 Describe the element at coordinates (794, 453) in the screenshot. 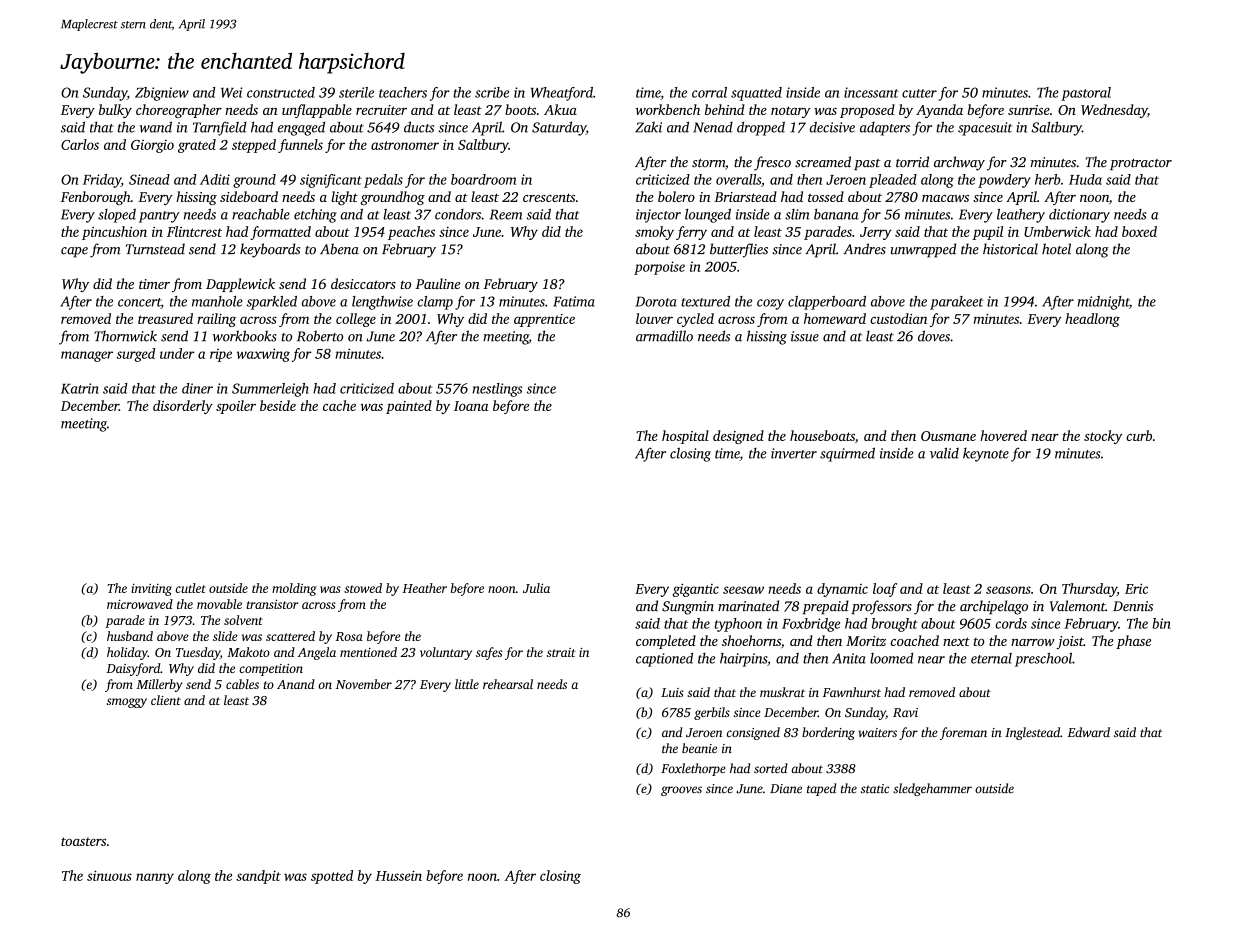

I see `inverter` at that location.
